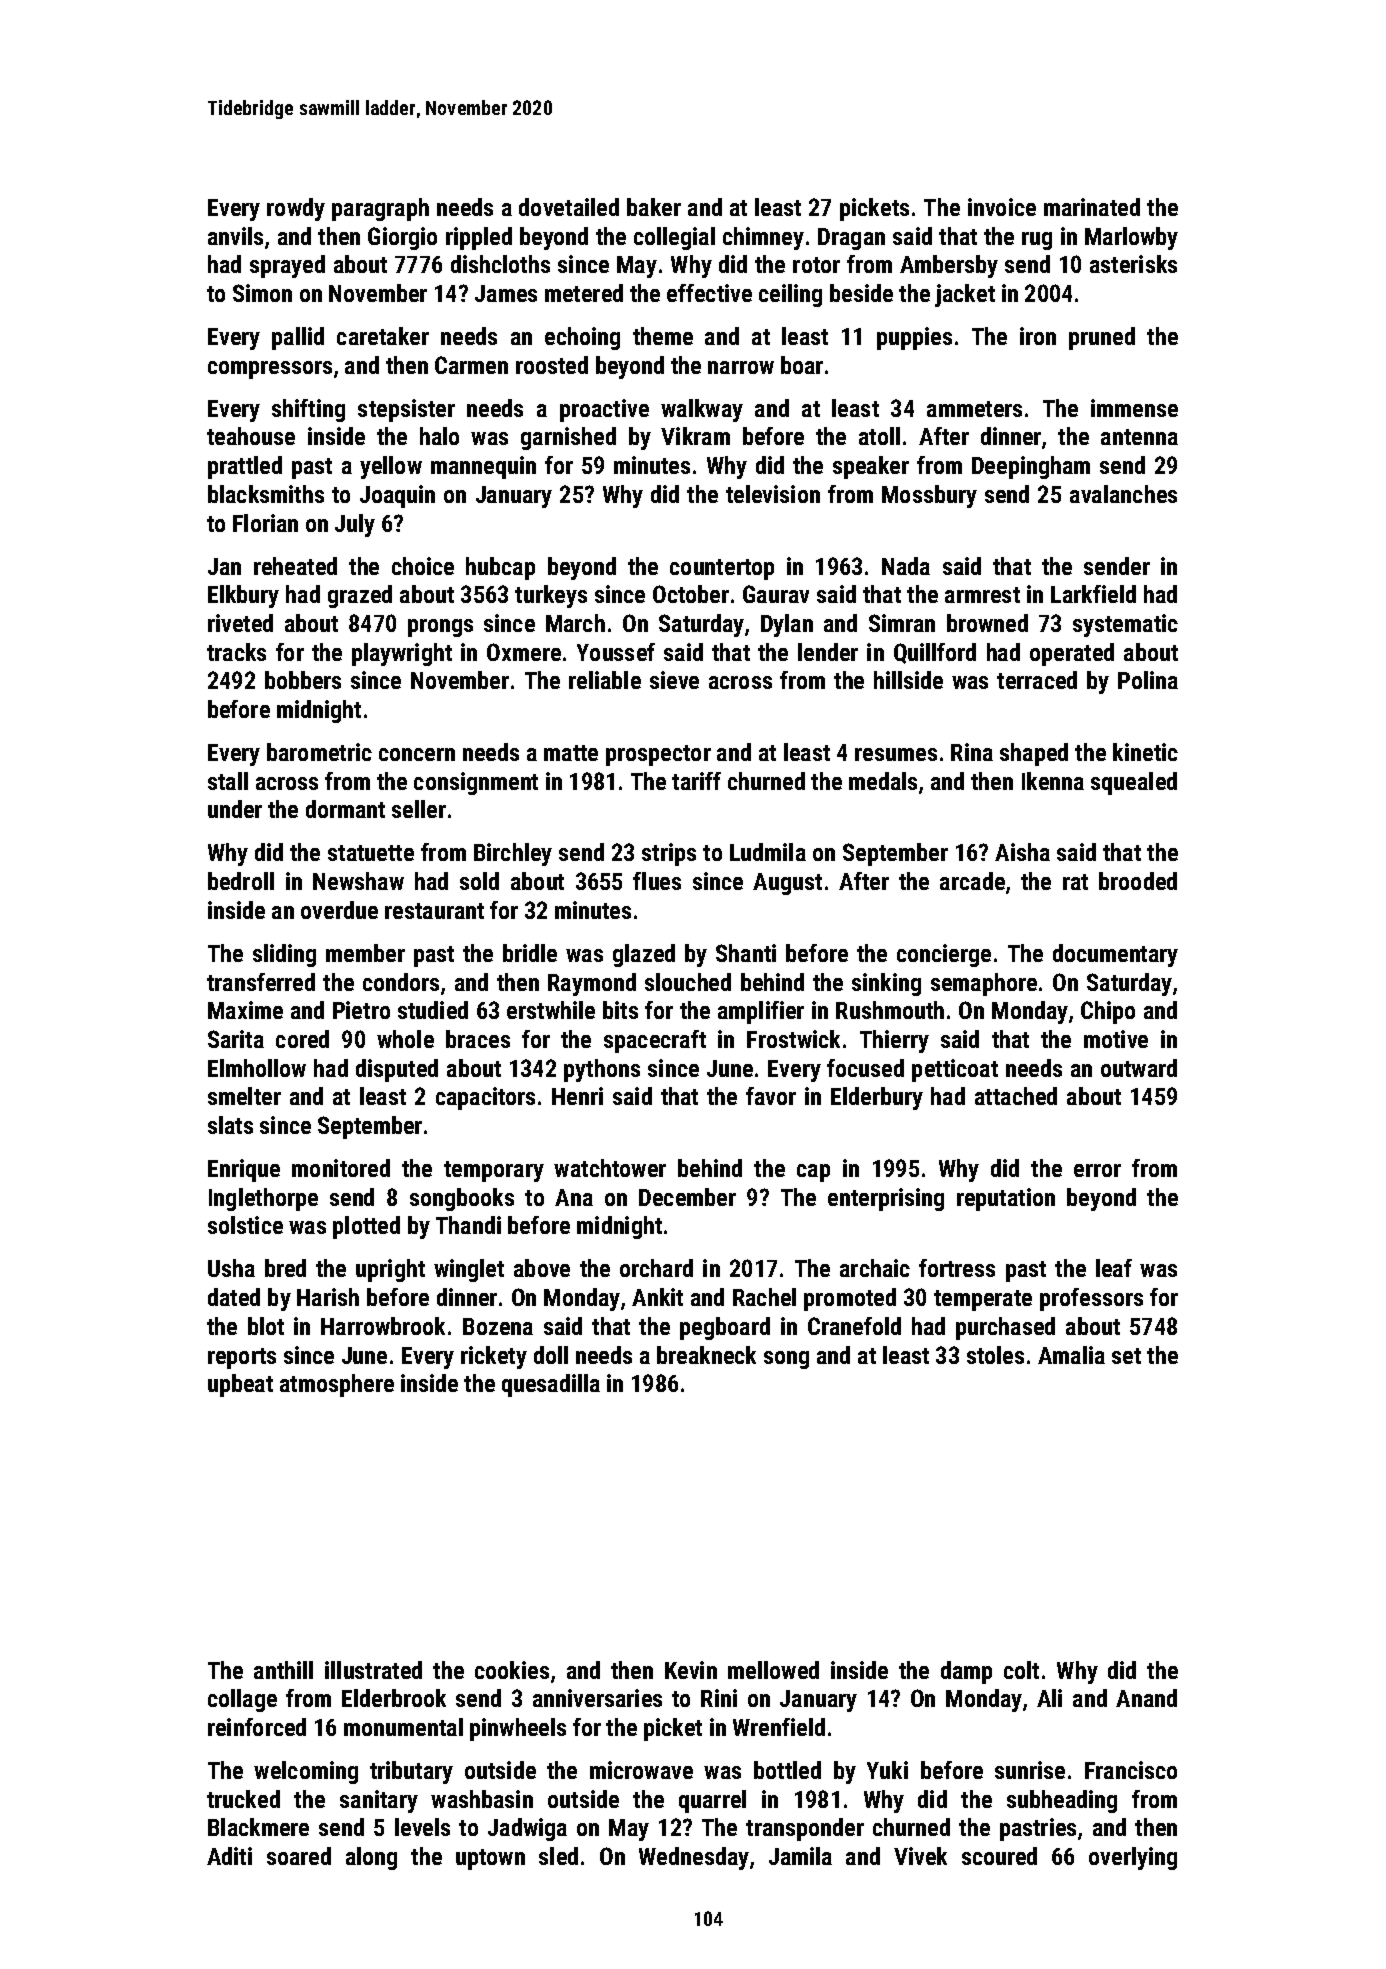  I want to click on stepsister, so click(406, 410).
